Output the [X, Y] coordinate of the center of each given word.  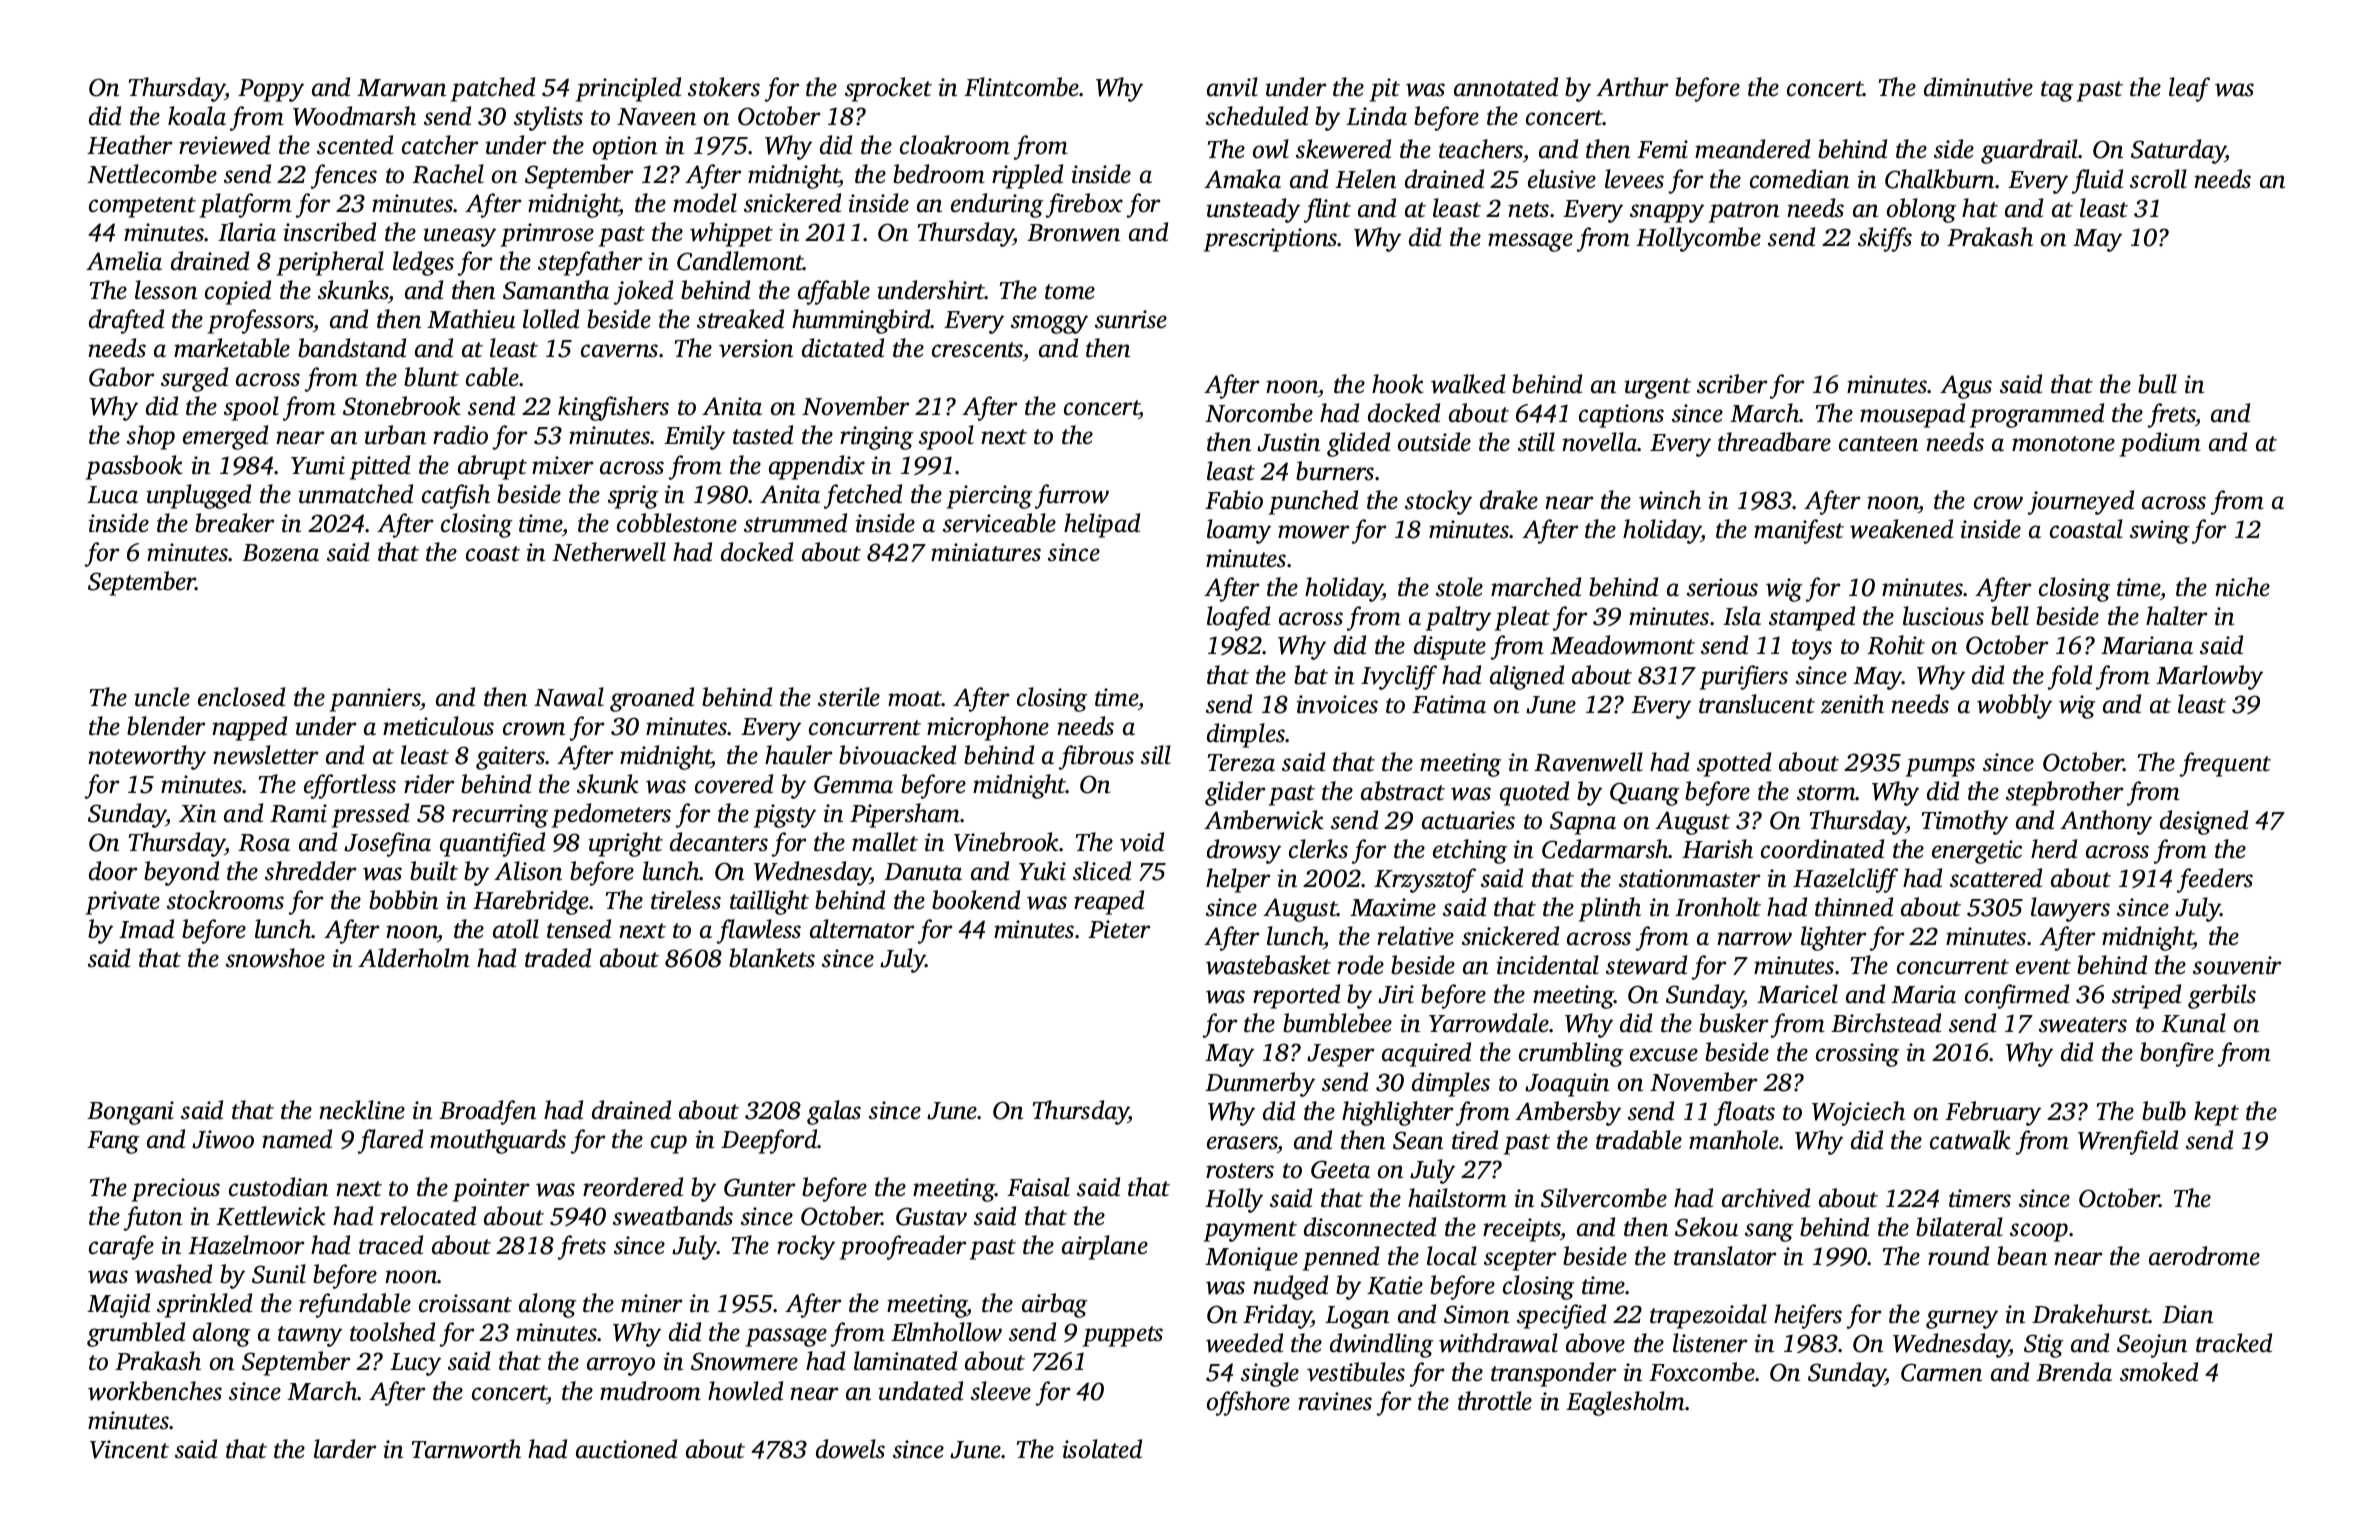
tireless [686, 900]
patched [493, 89]
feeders [2215, 880]
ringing [876, 438]
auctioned [626, 1449]
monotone [2063, 444]
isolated [1102, 1449]
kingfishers [613, 408]
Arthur [1632, 87]
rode [1360, 965]
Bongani [130, 1113]
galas [834, 1112]
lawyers [2070, 909]
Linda [1376, 116]
